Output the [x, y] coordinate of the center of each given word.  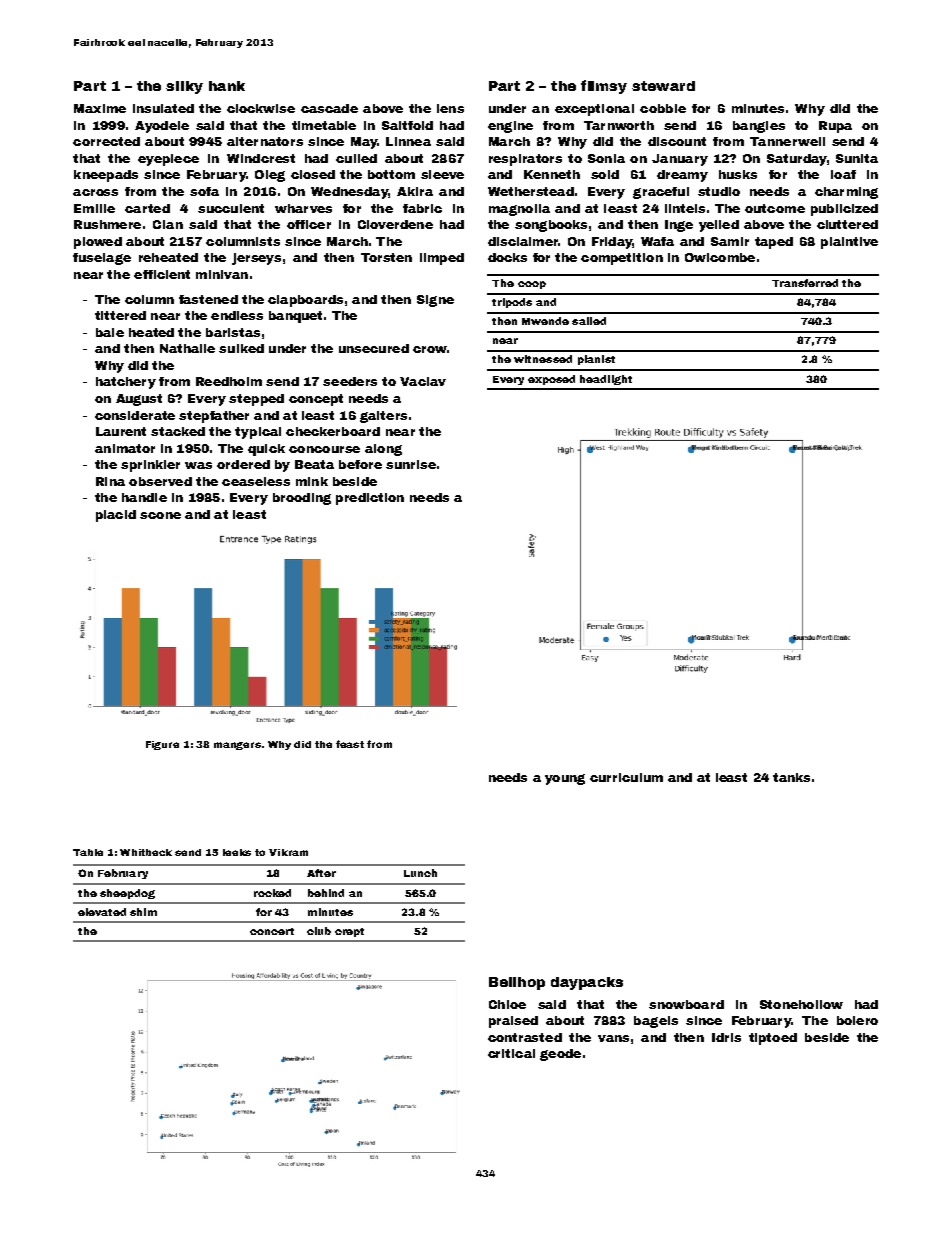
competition [622, 259]
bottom [391, 174]
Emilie [94, 208]
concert [272, 931]
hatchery [126, 383]
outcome [775, 208]
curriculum [626, 777]
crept [349, 932]
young [565, 779]
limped [442, 259]
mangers [237, 746]
